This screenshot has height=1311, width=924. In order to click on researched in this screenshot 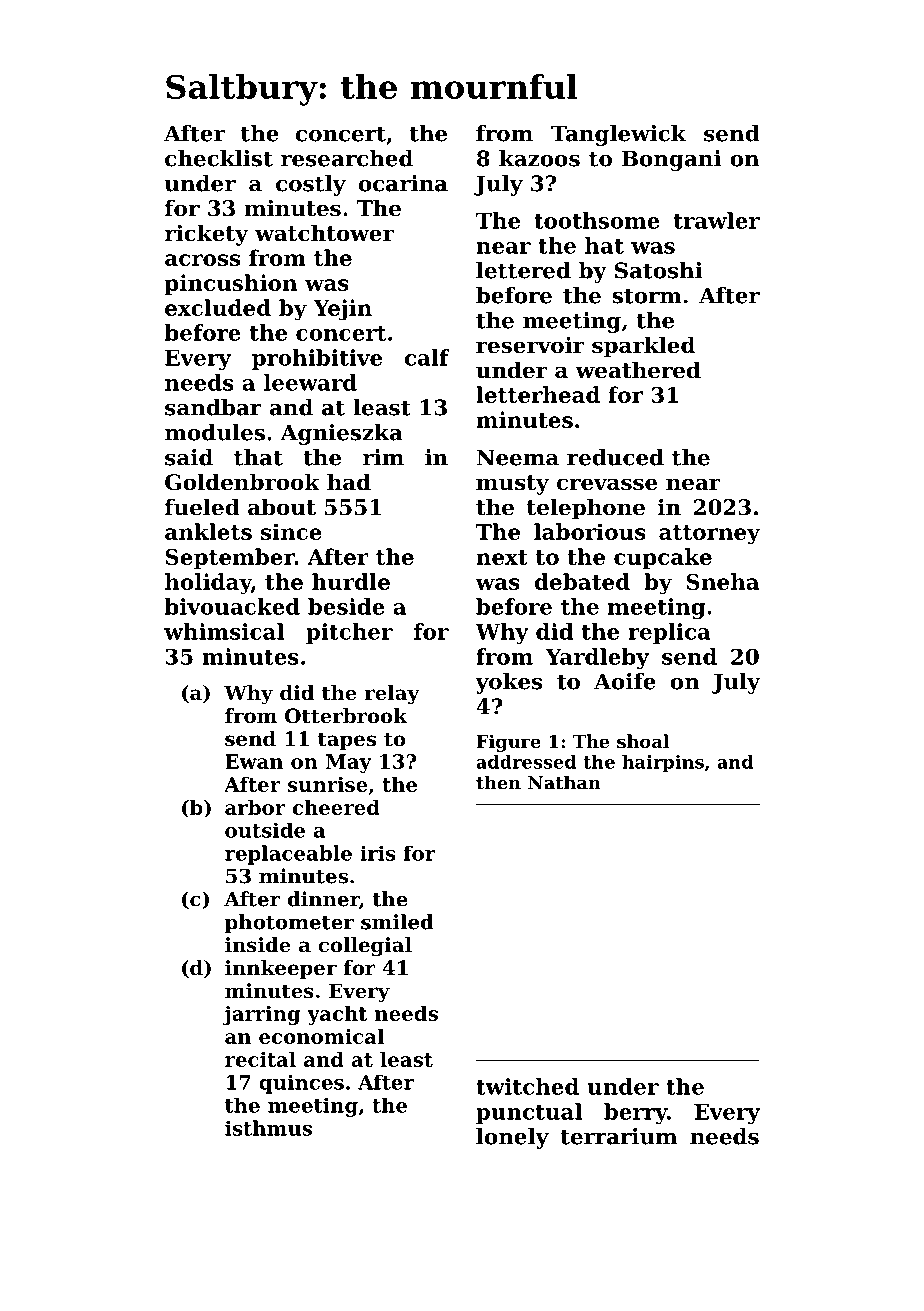, I will do `click(347, 158)`.
